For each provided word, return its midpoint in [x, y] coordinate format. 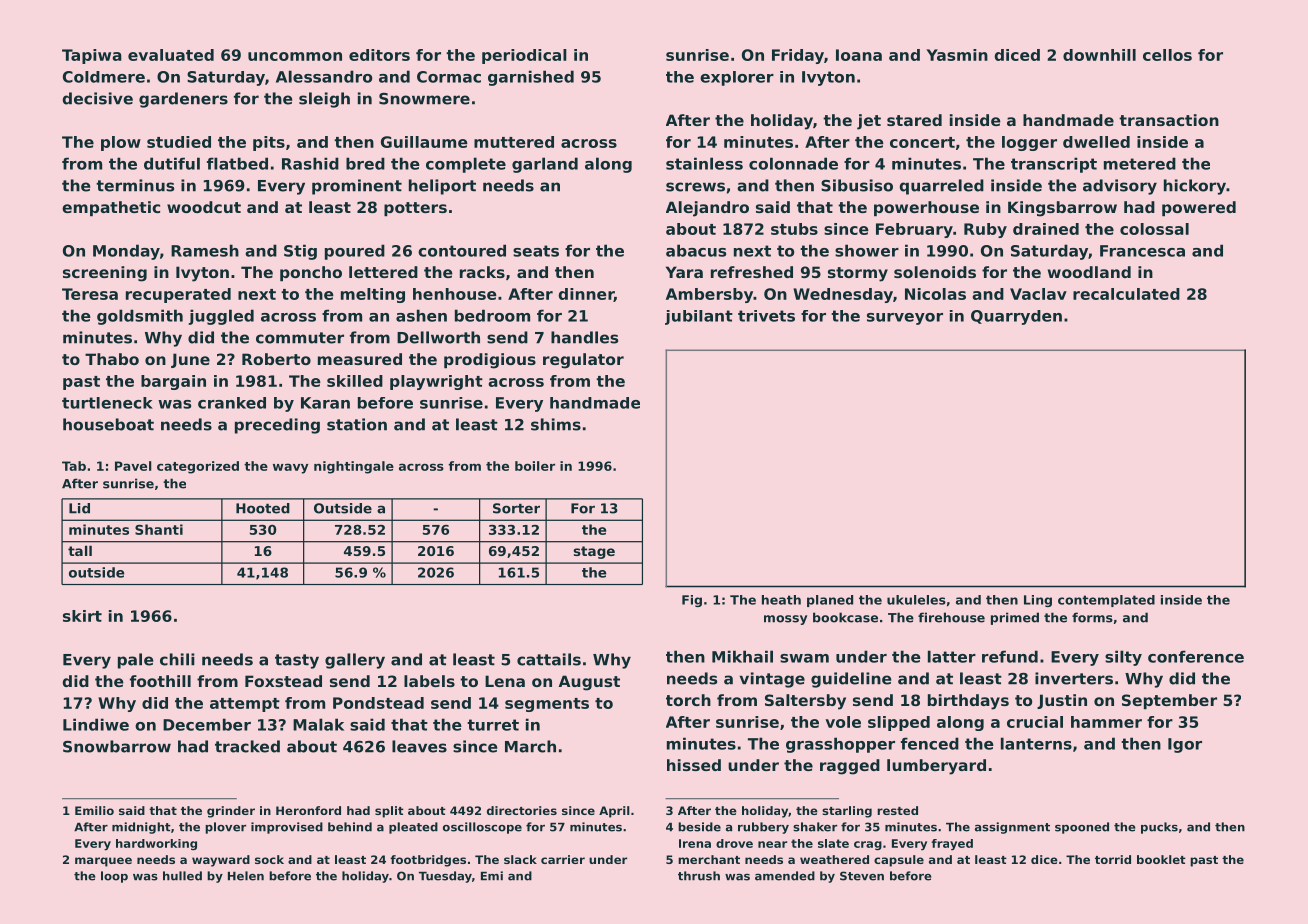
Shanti [159, 529]
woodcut [204, 207]
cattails [549, 659]
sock [269, 859]
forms [1092, 617]
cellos [1167, 55]
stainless [704, 163]
